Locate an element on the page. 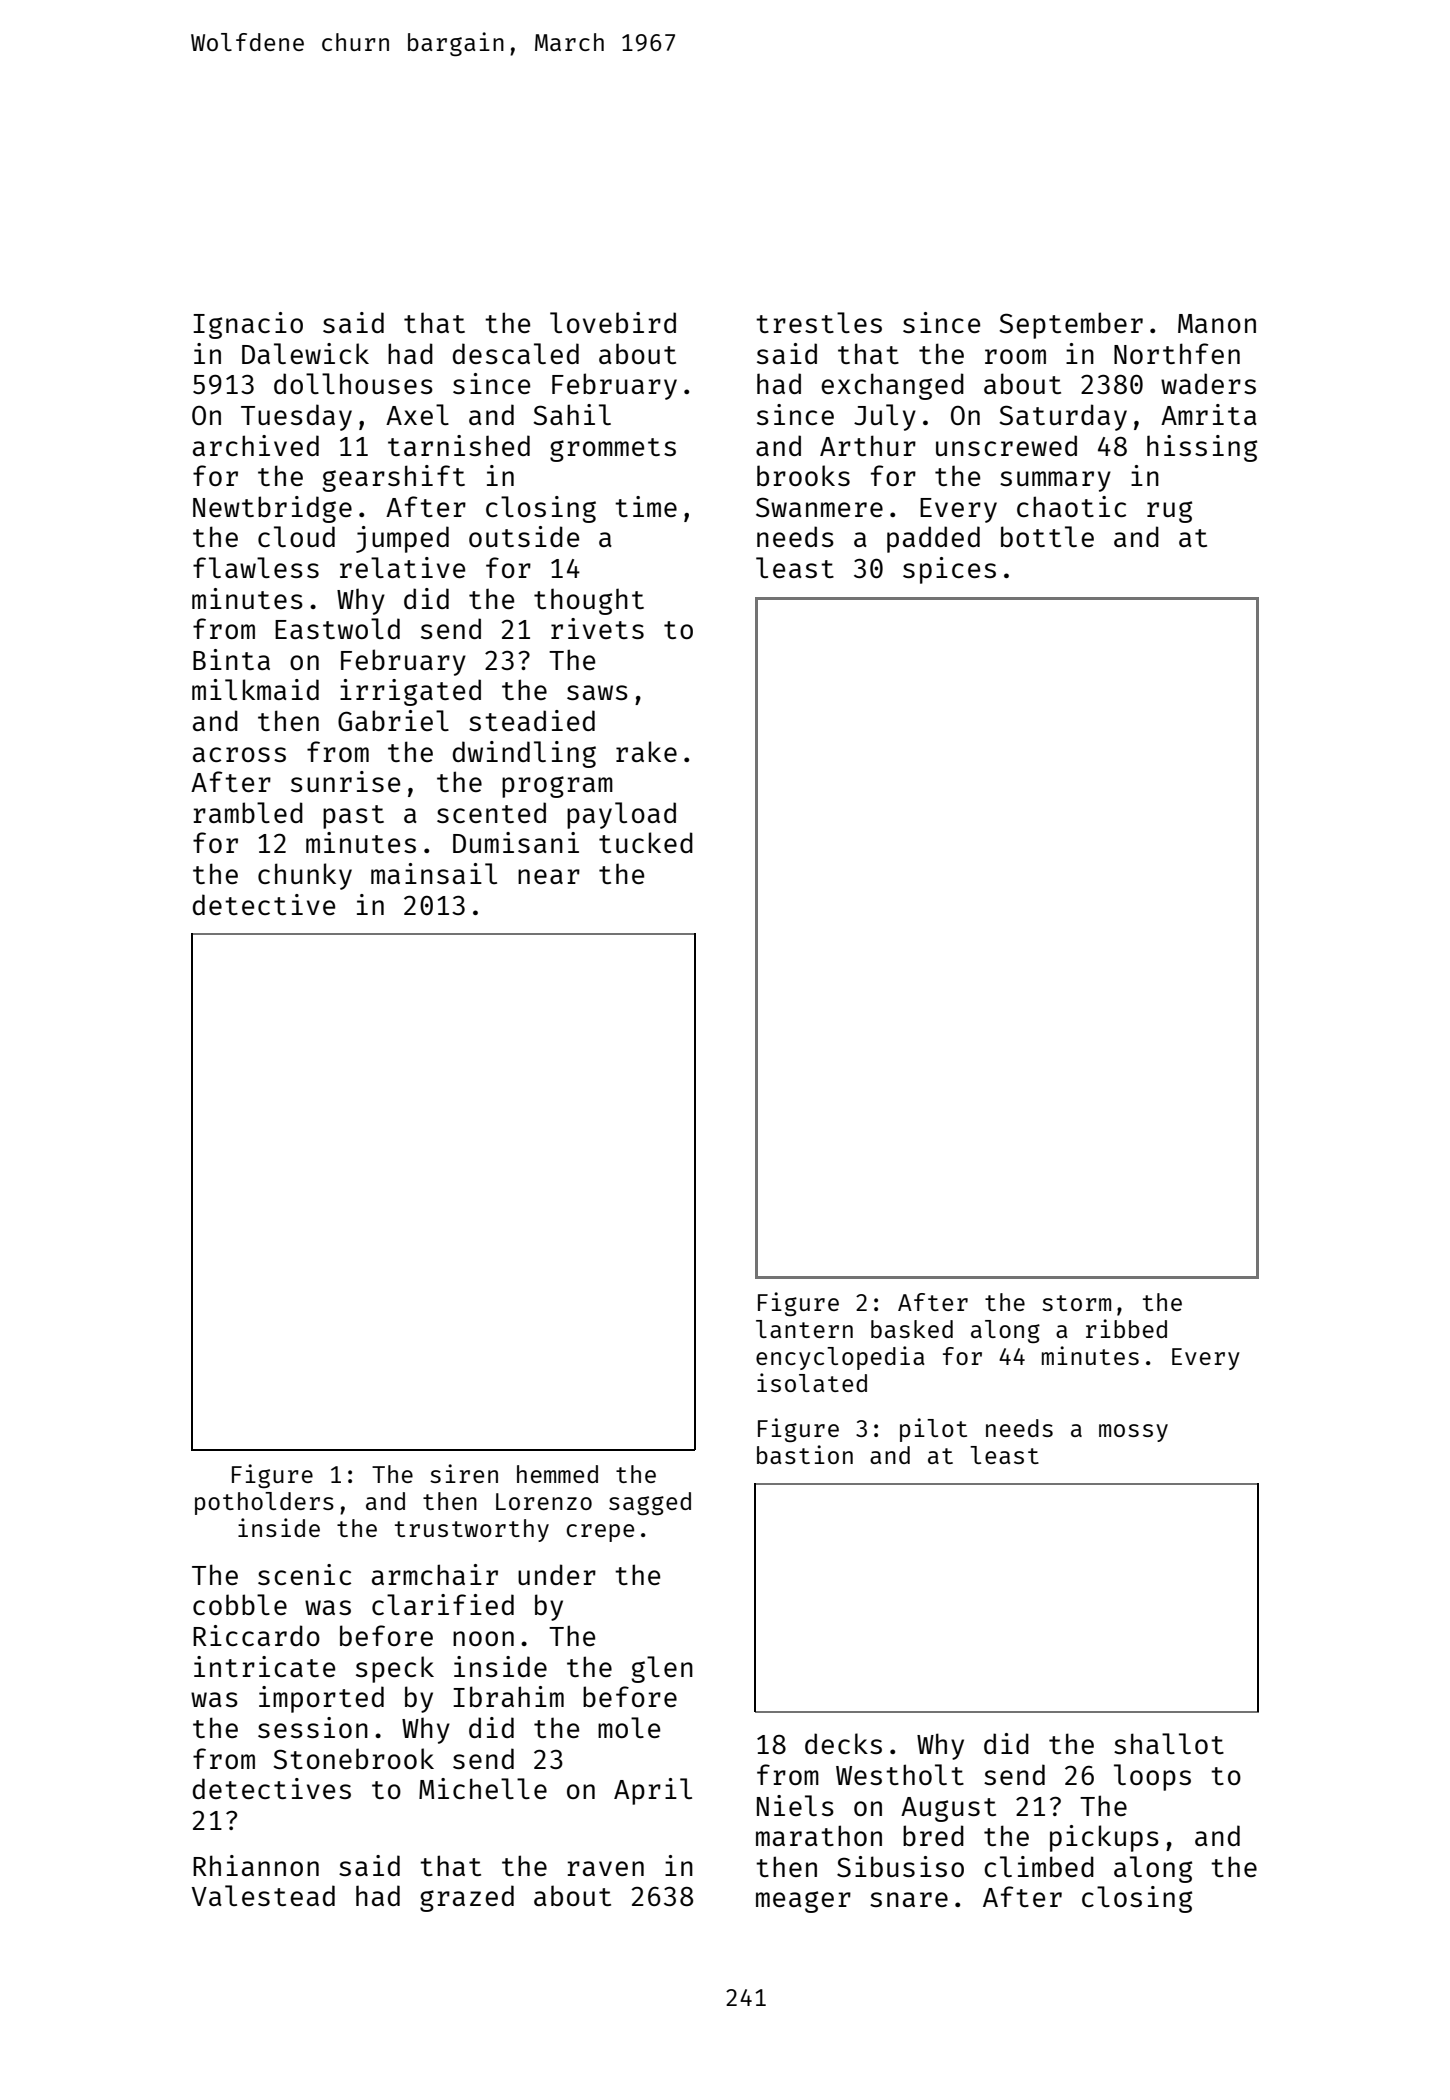 This page has height=2100, width=1450. chunky is located at coordinates (305, 876).
